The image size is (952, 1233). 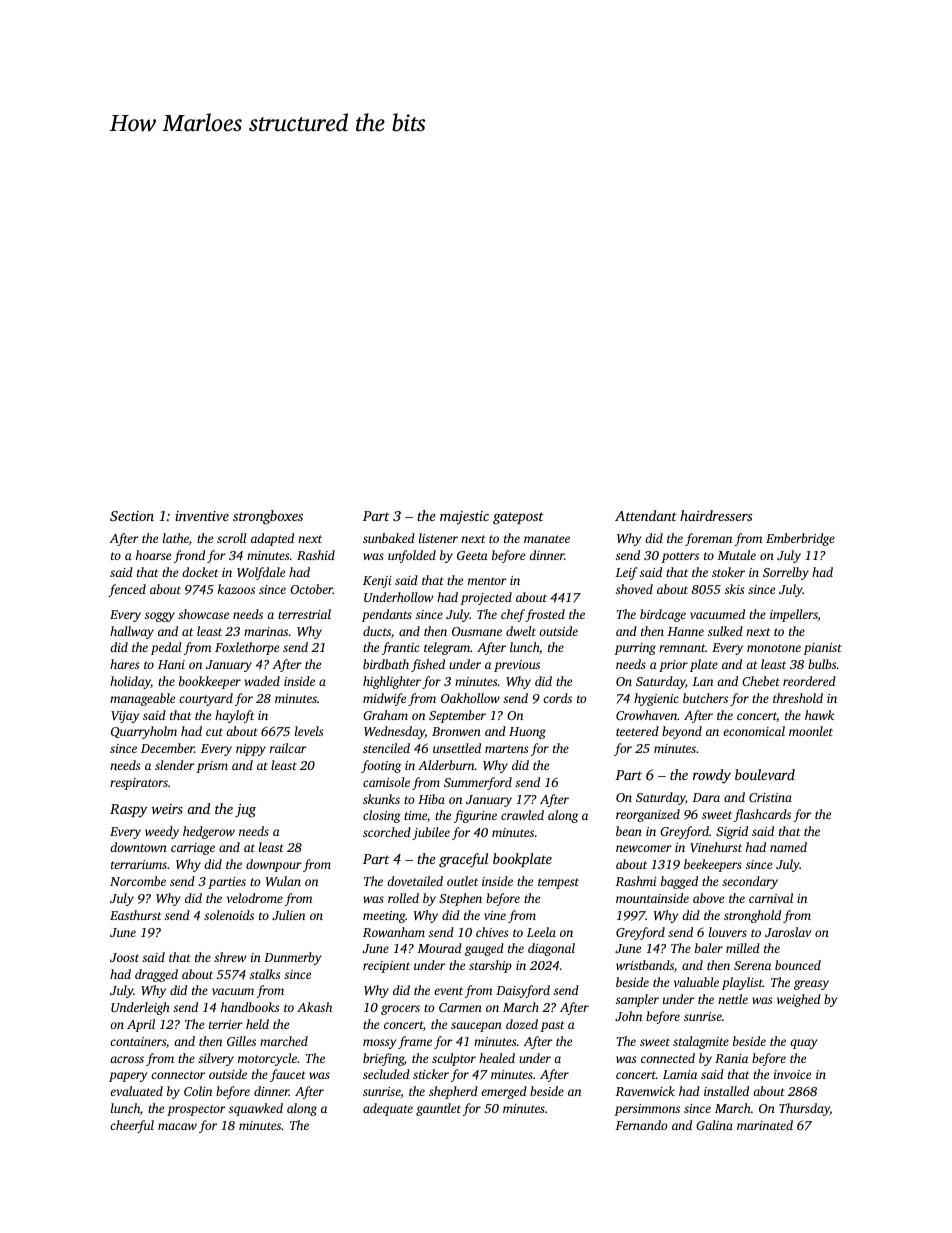 I want to click on butchers, so click(x=705, y=698).
